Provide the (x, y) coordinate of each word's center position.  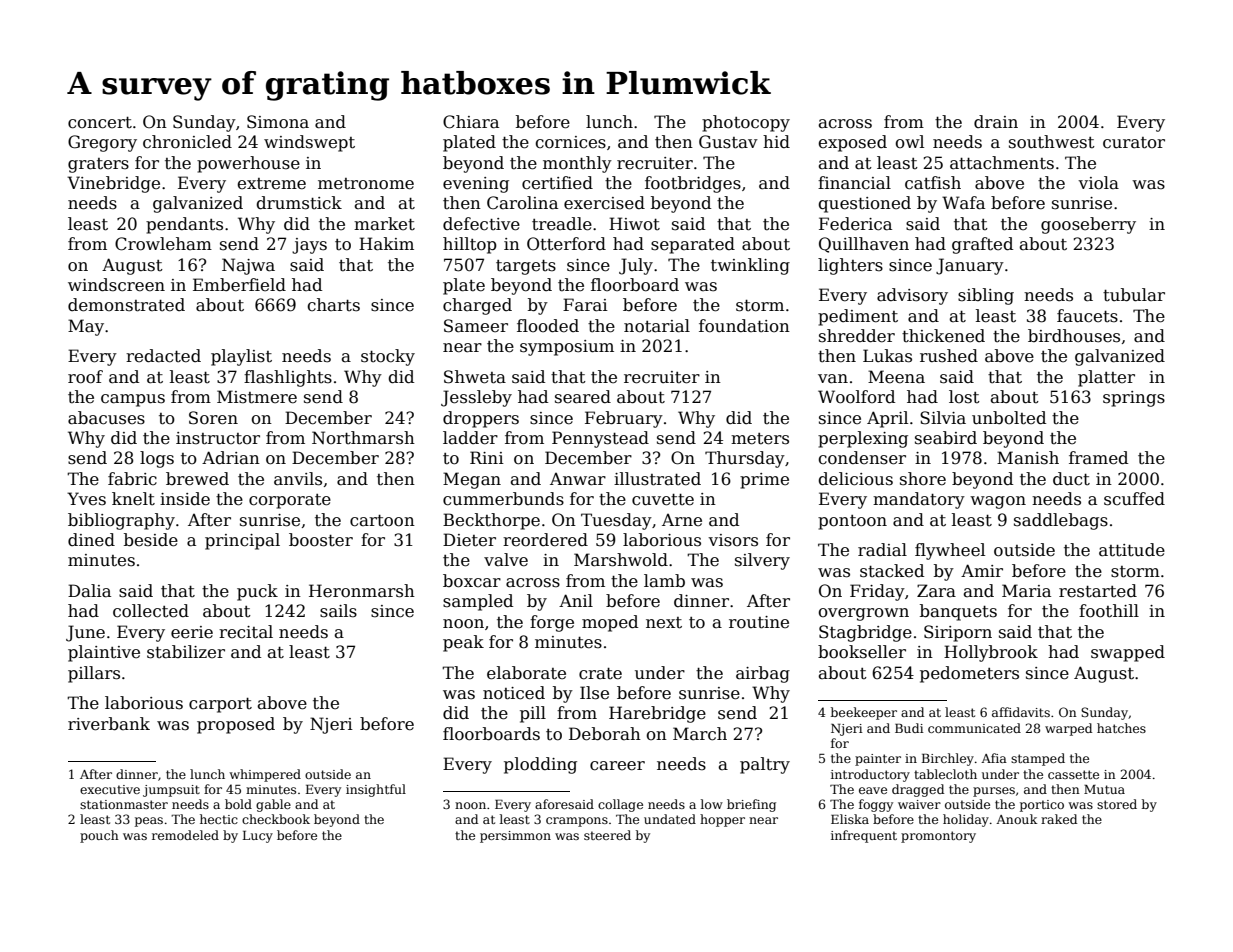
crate (600, 674)
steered (607, 835)
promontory (938, 837)
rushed (949, 356)
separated (693, 245)
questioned (864, 204)
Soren (213, 418)
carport (220, 705)
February (624, 419)
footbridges (693, 184)
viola (1098, 183)
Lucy (258, 837)
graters (98, 165)
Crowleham (163, 244)
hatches (1121, 728)
